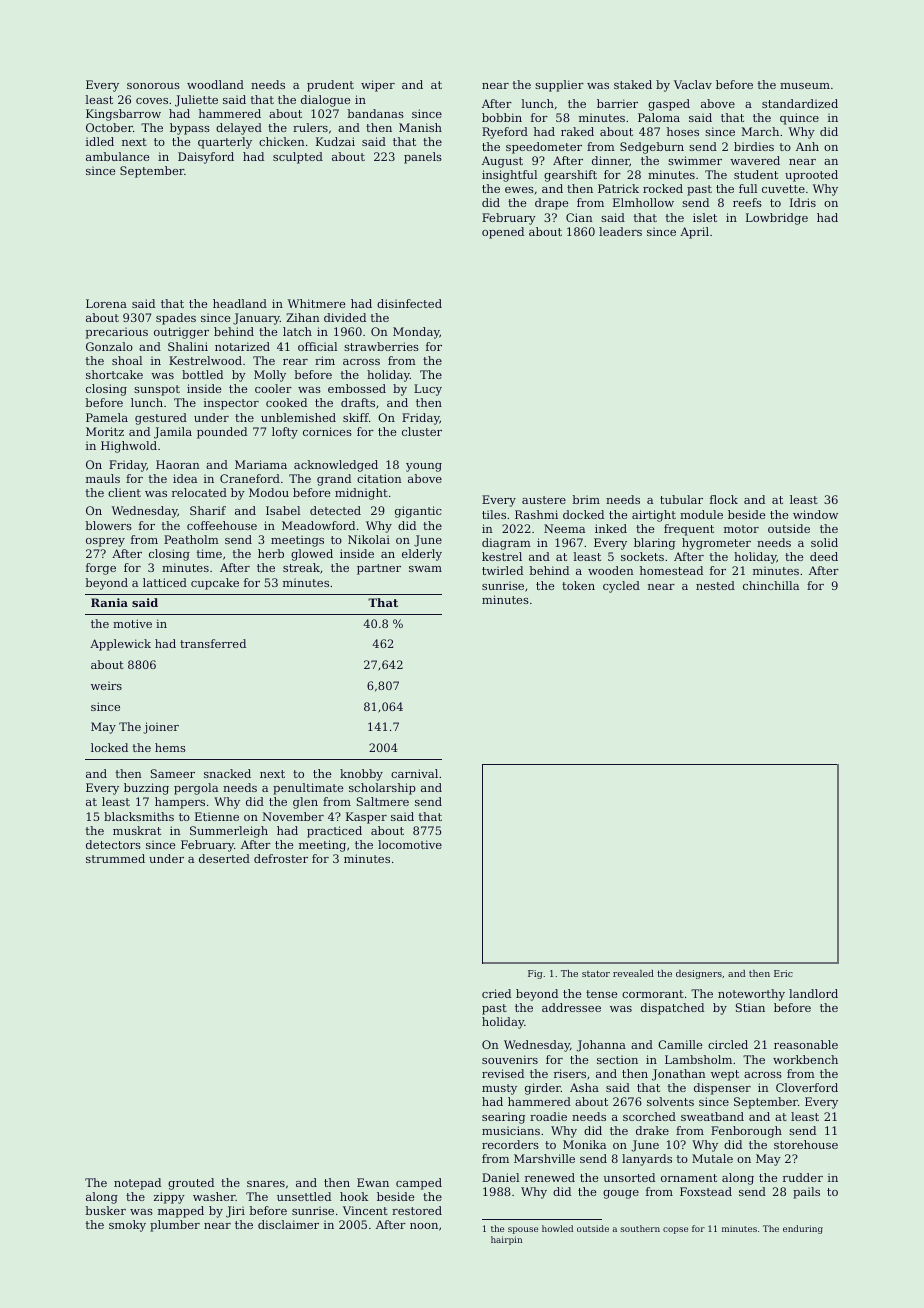 The width and height of the page is (924, 1308). I want to click on strummed, so click(115, 858).
